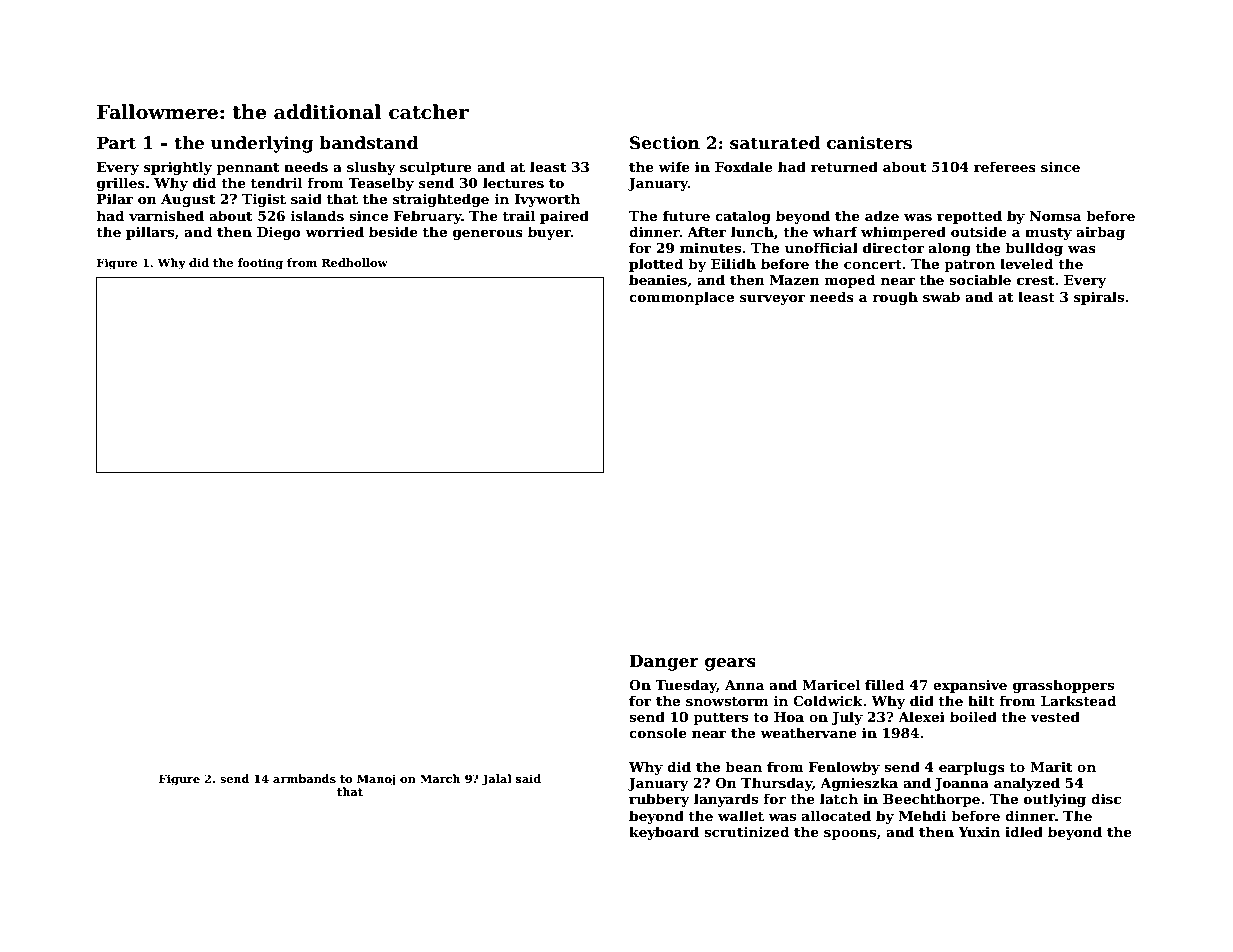 The width and height of the document is (1233, 952). What do you see at coordinates (664, 833) in the document?
I see `keyboard` at bounding box center [664, 833].
